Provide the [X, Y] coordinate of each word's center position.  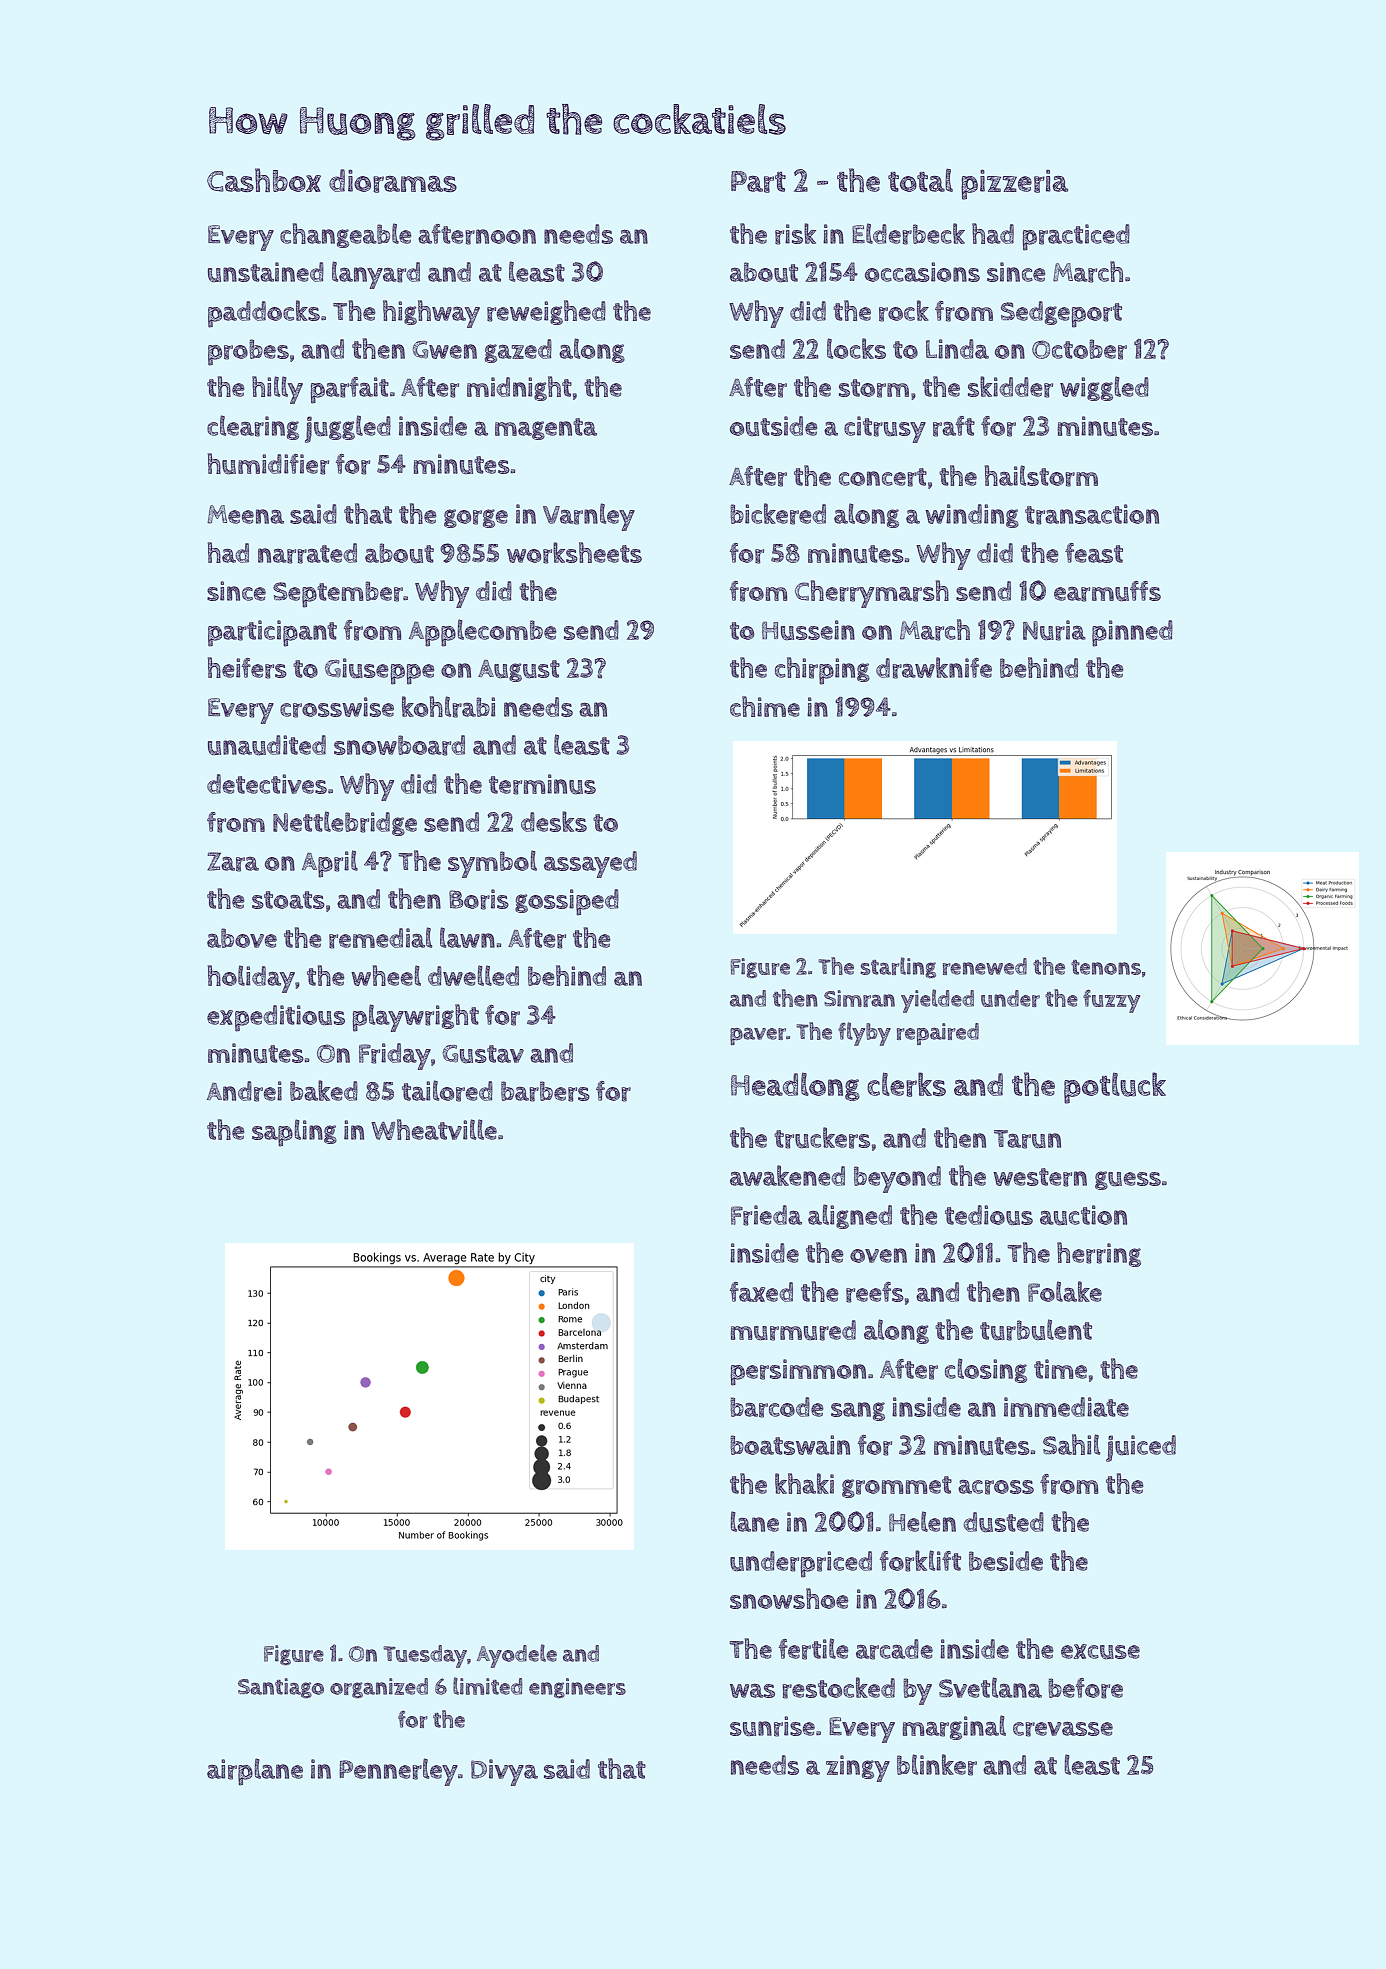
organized [379, 1688]
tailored [447, 1091]
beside [1006, 1561]
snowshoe [789, 1598]
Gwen [444, 350]
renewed [985, 966]
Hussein [808, 630]
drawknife [934, 668]
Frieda [766, 1215]
